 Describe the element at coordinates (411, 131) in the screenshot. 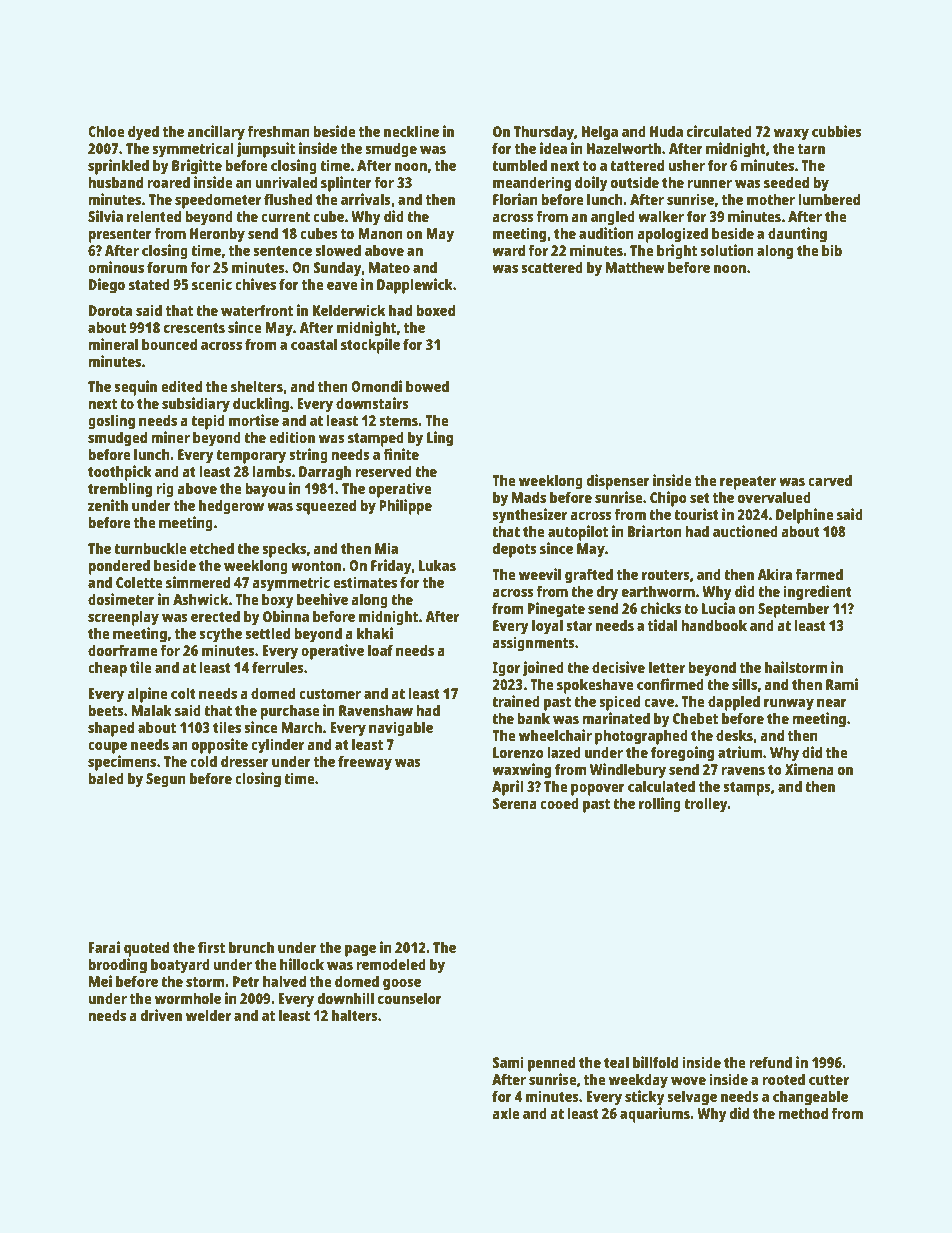

I see `neckline` at that location.
